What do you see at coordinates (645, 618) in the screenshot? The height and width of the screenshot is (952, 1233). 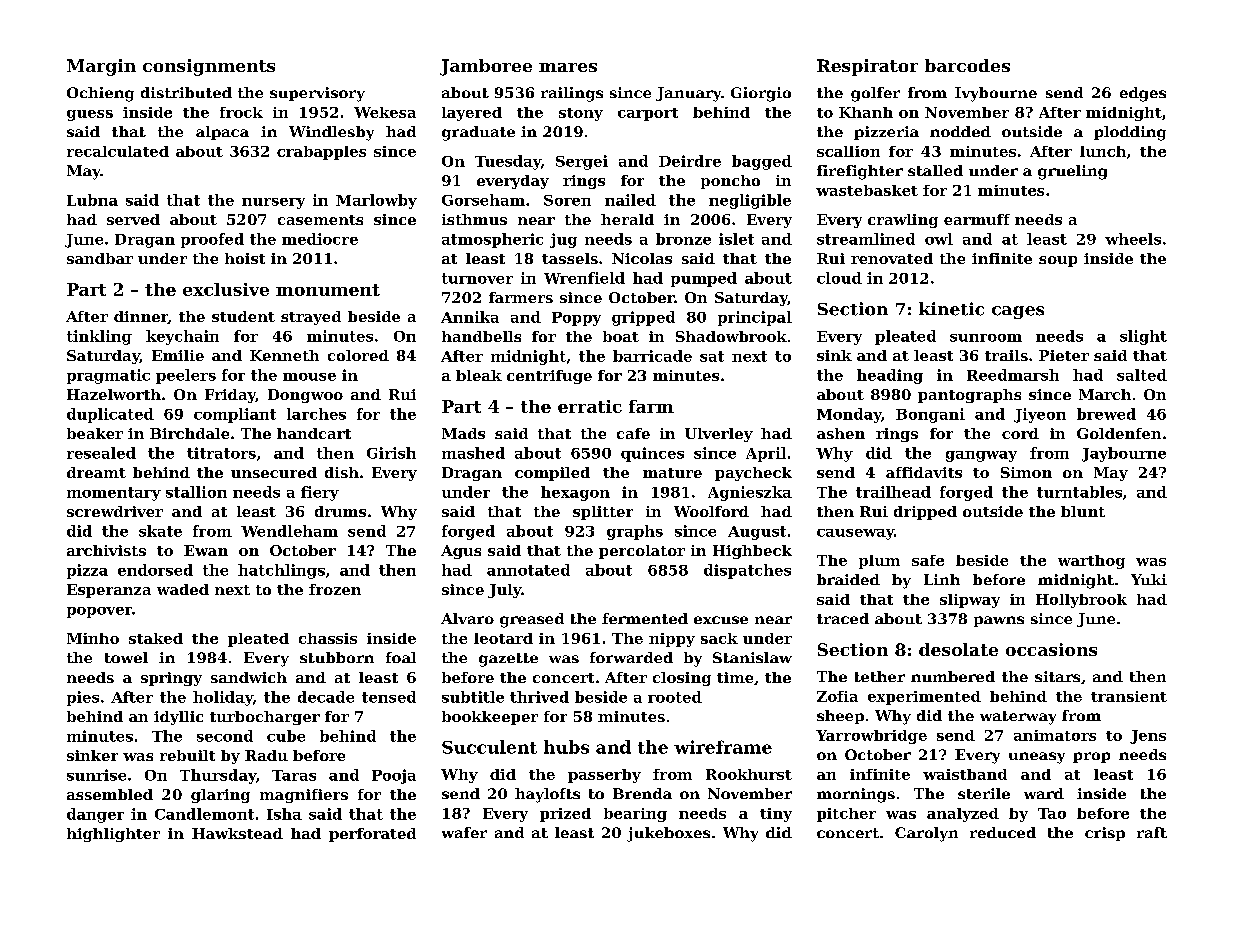 I see `fermented` at bounding box center [645, 618].
